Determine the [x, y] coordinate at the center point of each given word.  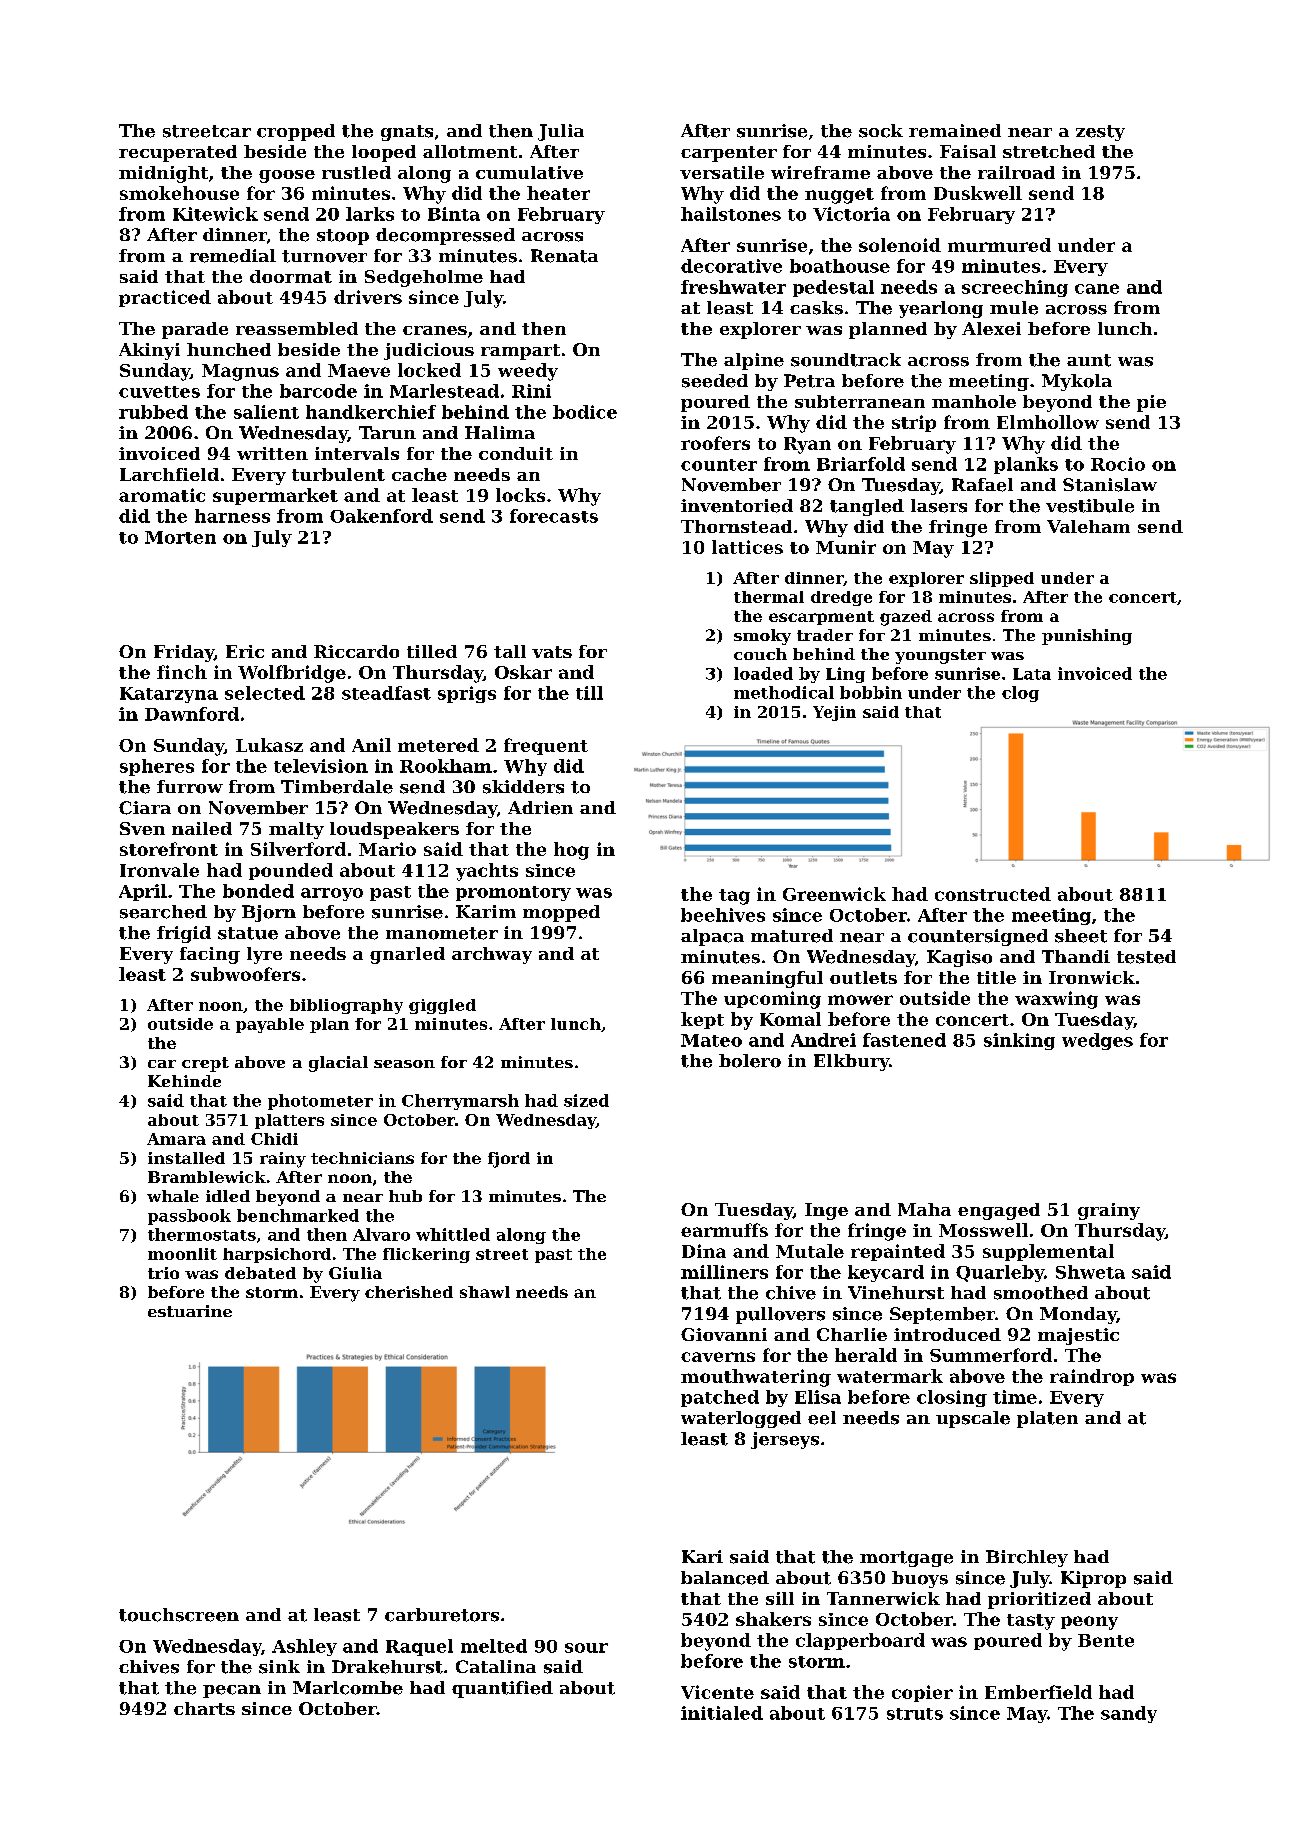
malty [296, 830]
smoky [762, 637]
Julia [561, 132]
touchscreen [179, 1615]
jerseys [785, 1440]
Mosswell [983, 1230]
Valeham [1088, 526]
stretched [1049, 151]
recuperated [178, 153]
